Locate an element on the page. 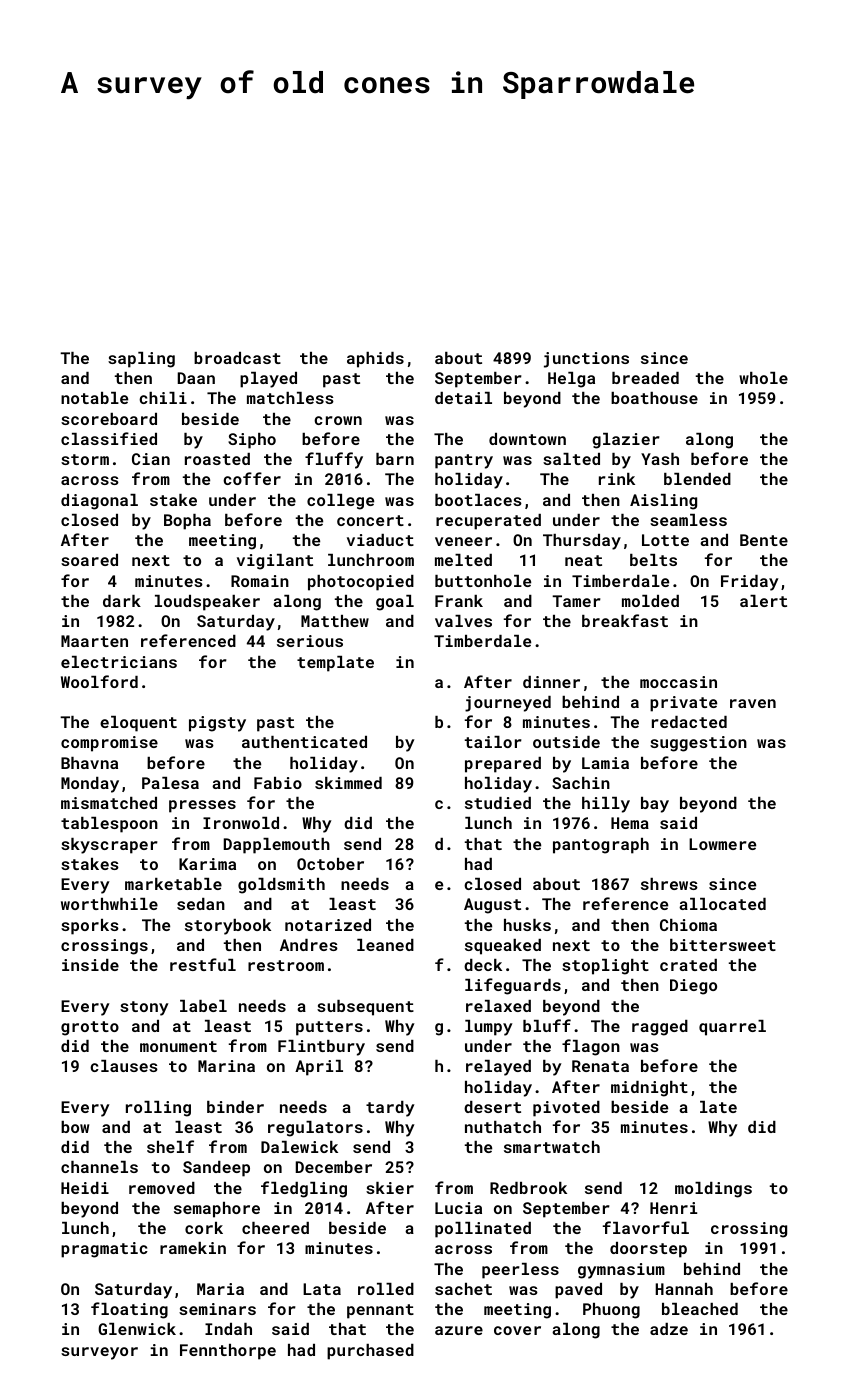 Image resolution: width=849 pixels, height=1400 pixels. belts is located at coordinates (653, 560).
